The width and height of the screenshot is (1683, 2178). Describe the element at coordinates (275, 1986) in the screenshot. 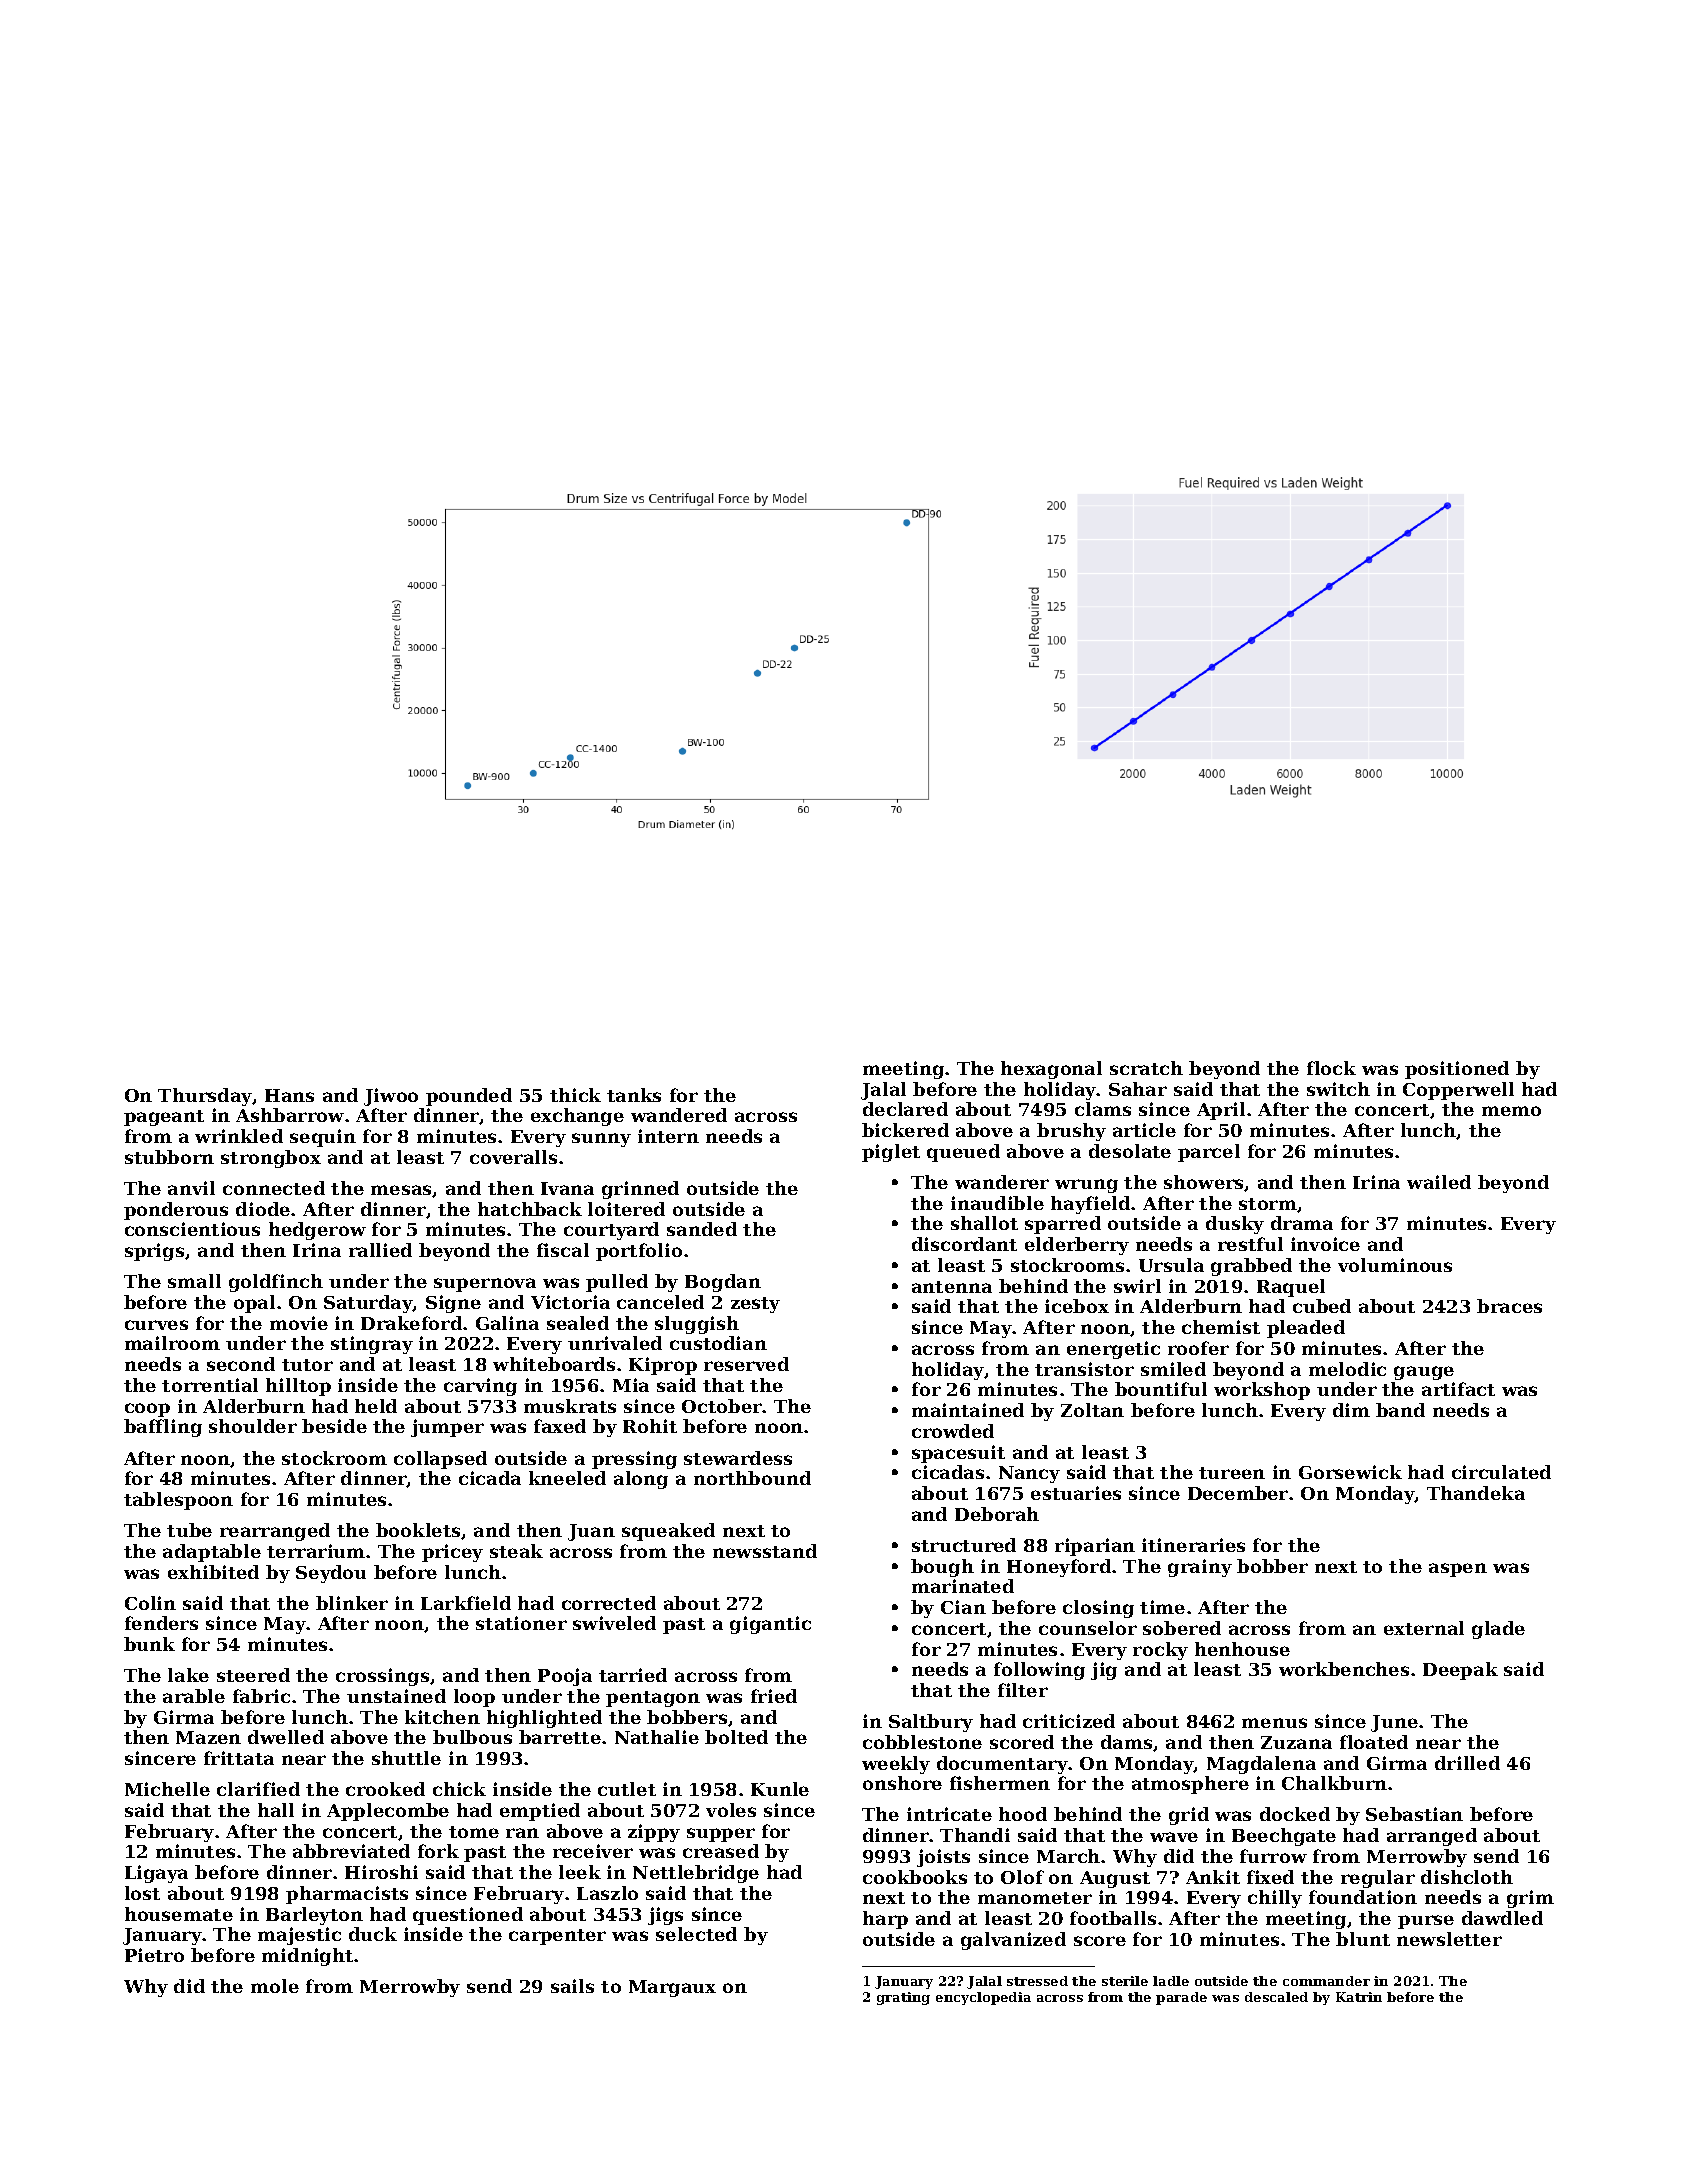

I see `mole` at that location.
